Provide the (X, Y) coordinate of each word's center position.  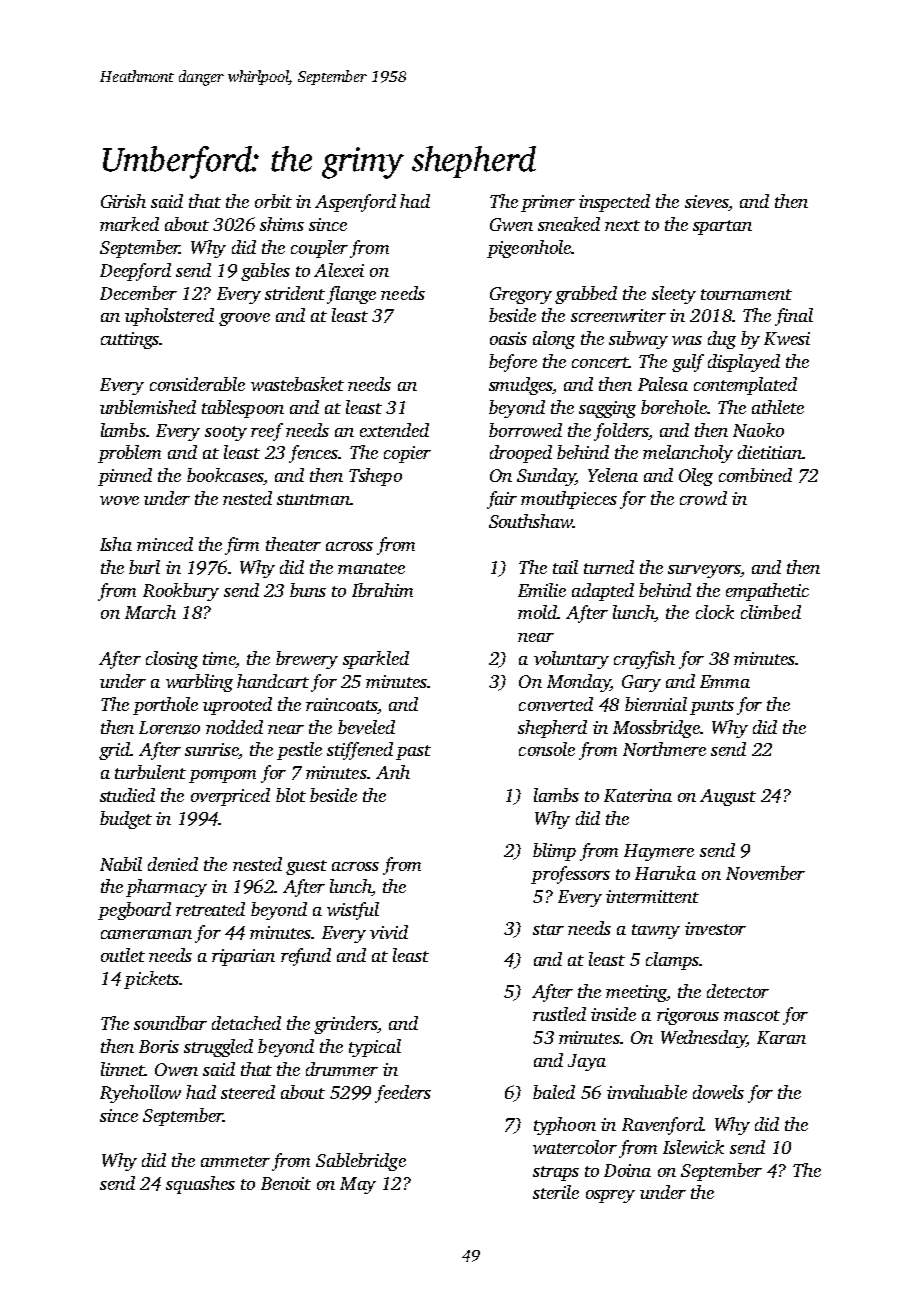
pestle (299, 751)
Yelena (613, 475)
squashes (200, 1185)
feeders (403, 1094)
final (794, 317)
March (150, 612)
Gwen (511, 224)
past (413, 752)
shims (282, 224)
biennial (656, 704)
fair (502, 500)
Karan (781, 1037)
